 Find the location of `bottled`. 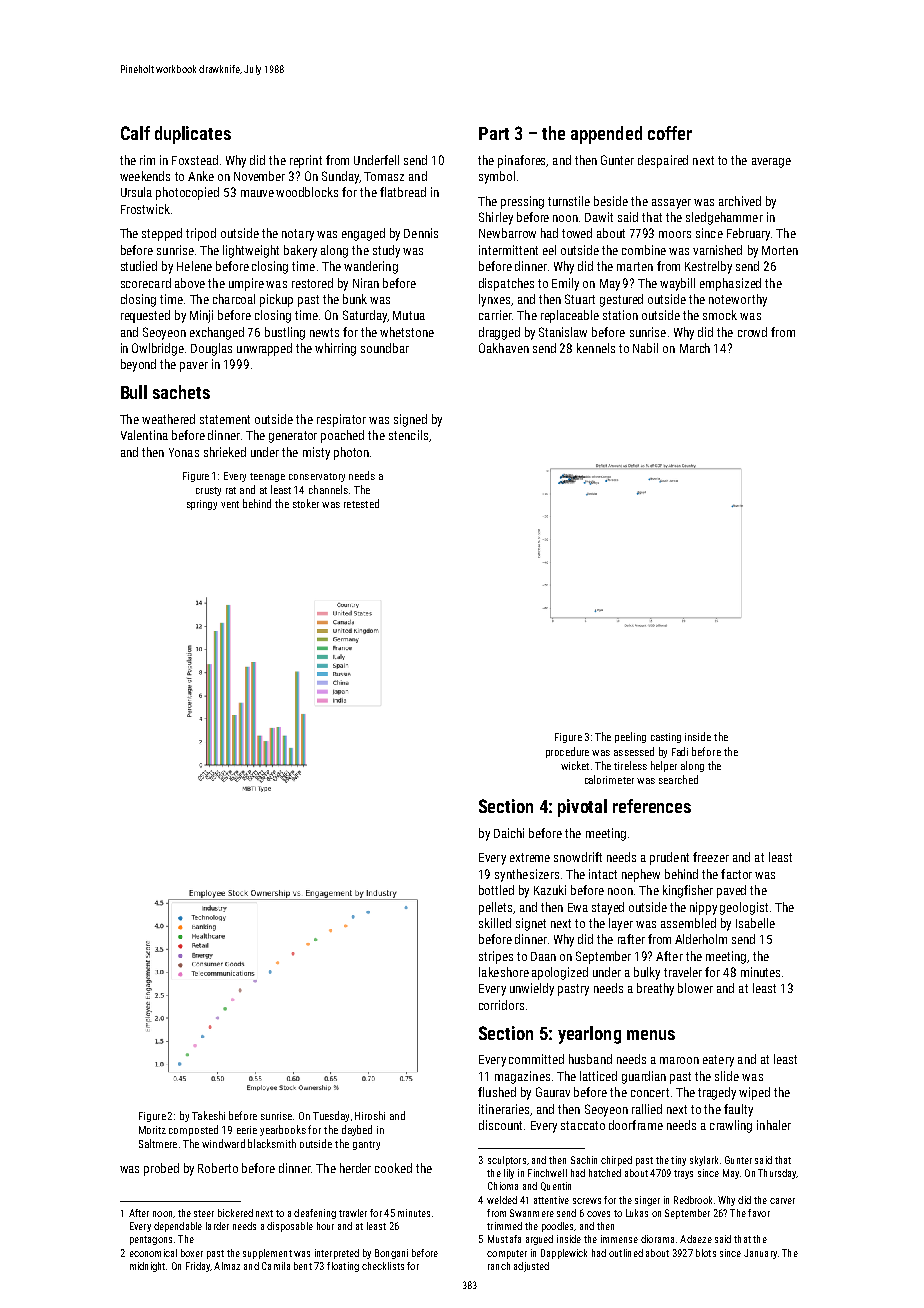

bottled is located at coordinates (496, 890).
